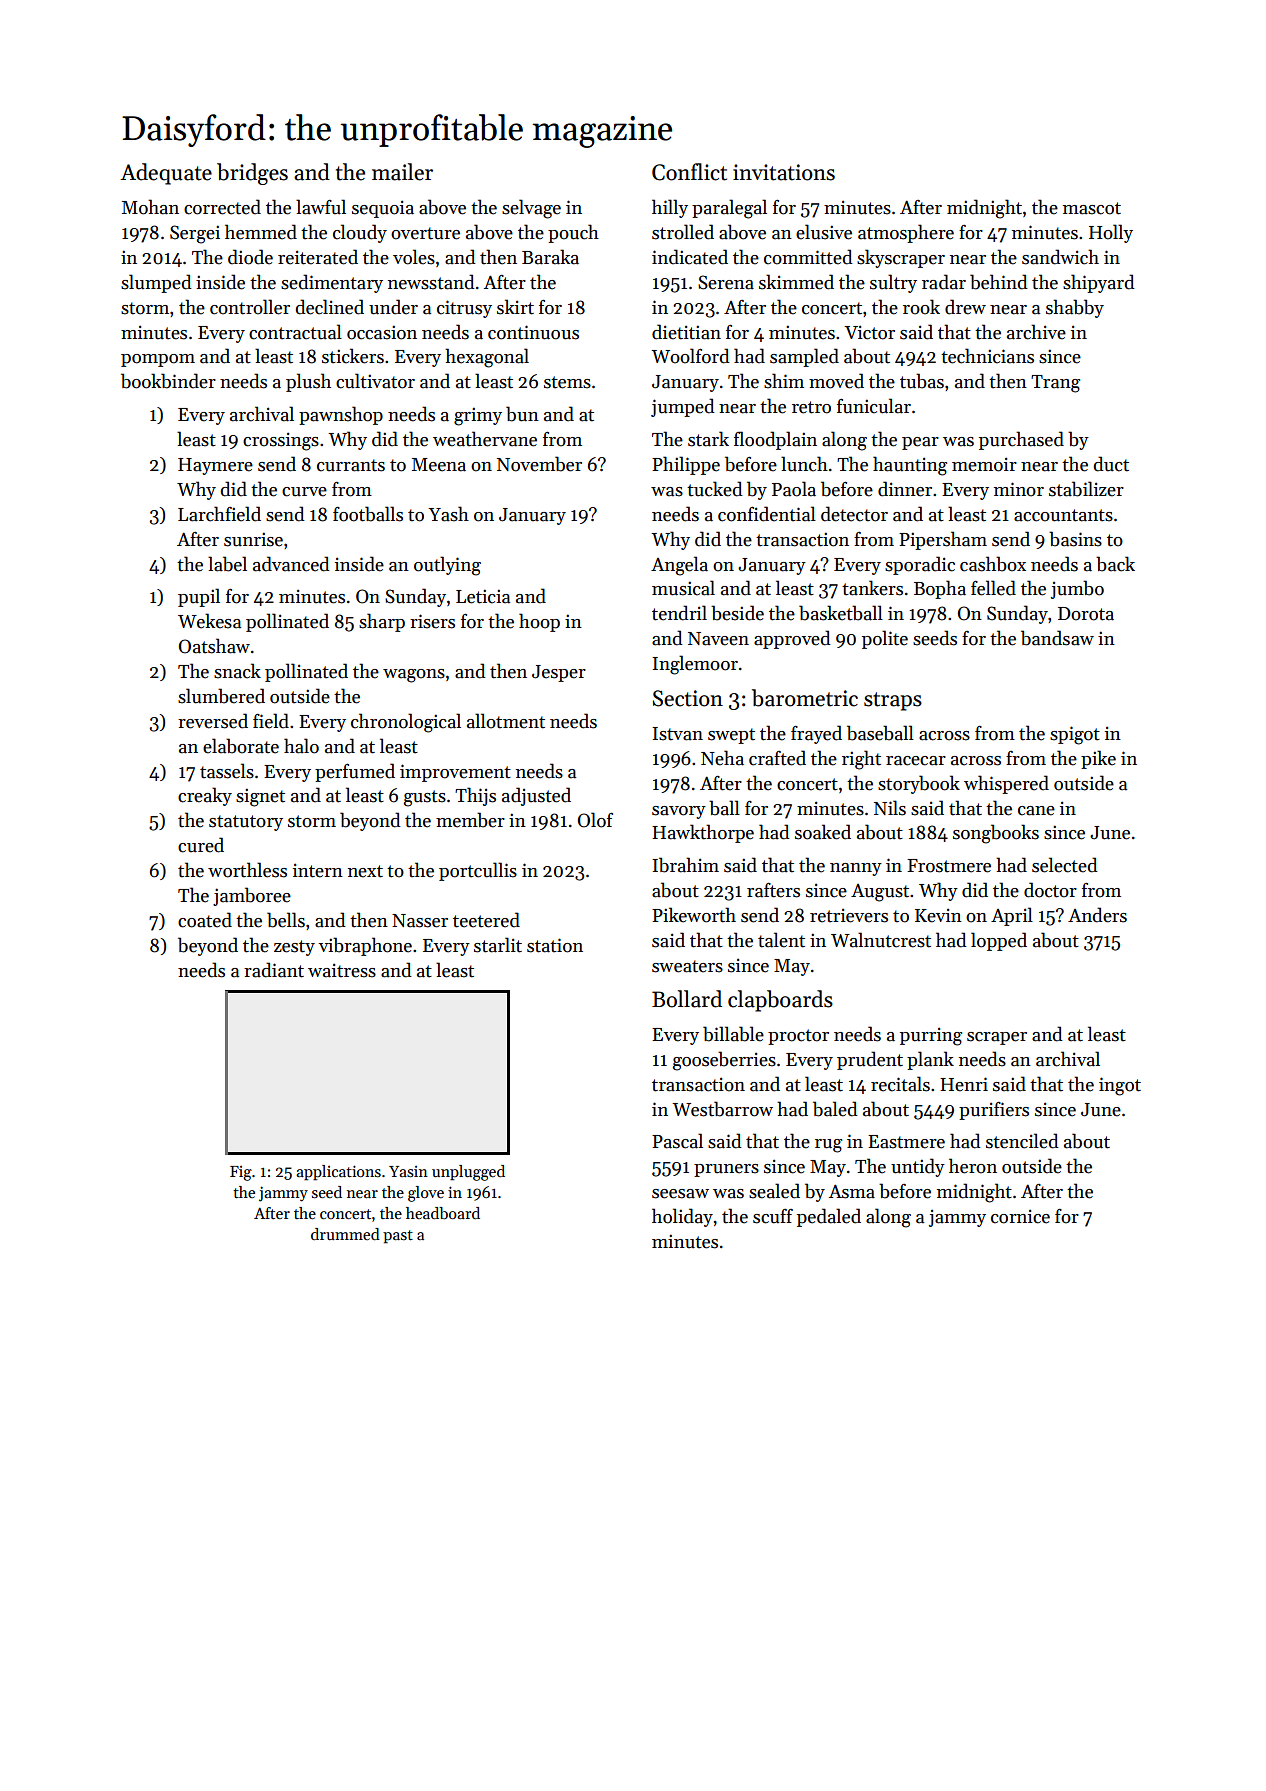 This screenshot has width=1266, height=1791. I want to click on straps, so click(893, 701).
